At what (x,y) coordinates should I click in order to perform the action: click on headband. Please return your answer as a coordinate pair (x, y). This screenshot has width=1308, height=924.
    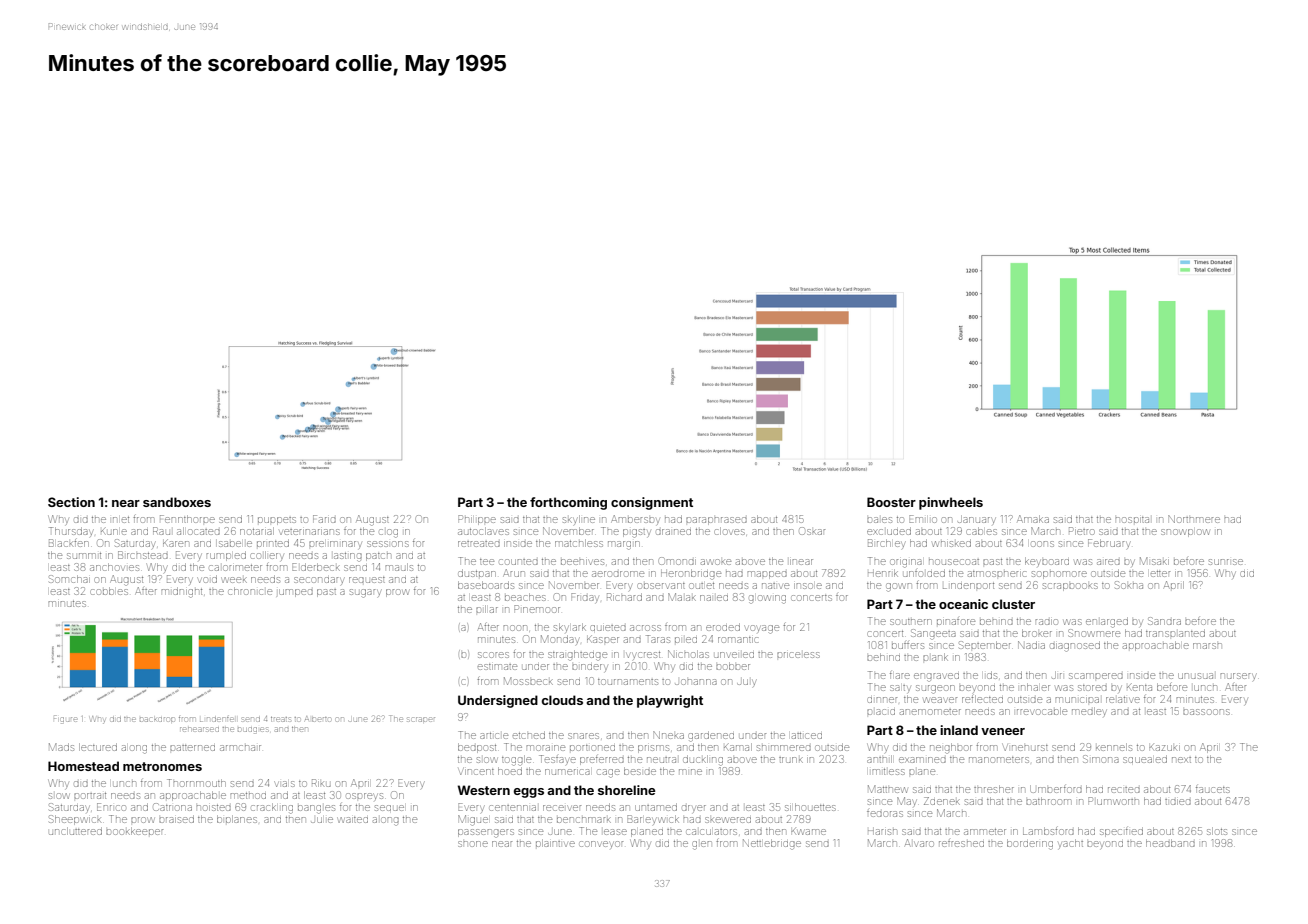
    Looking at the image, I should click on (1170, 843).
